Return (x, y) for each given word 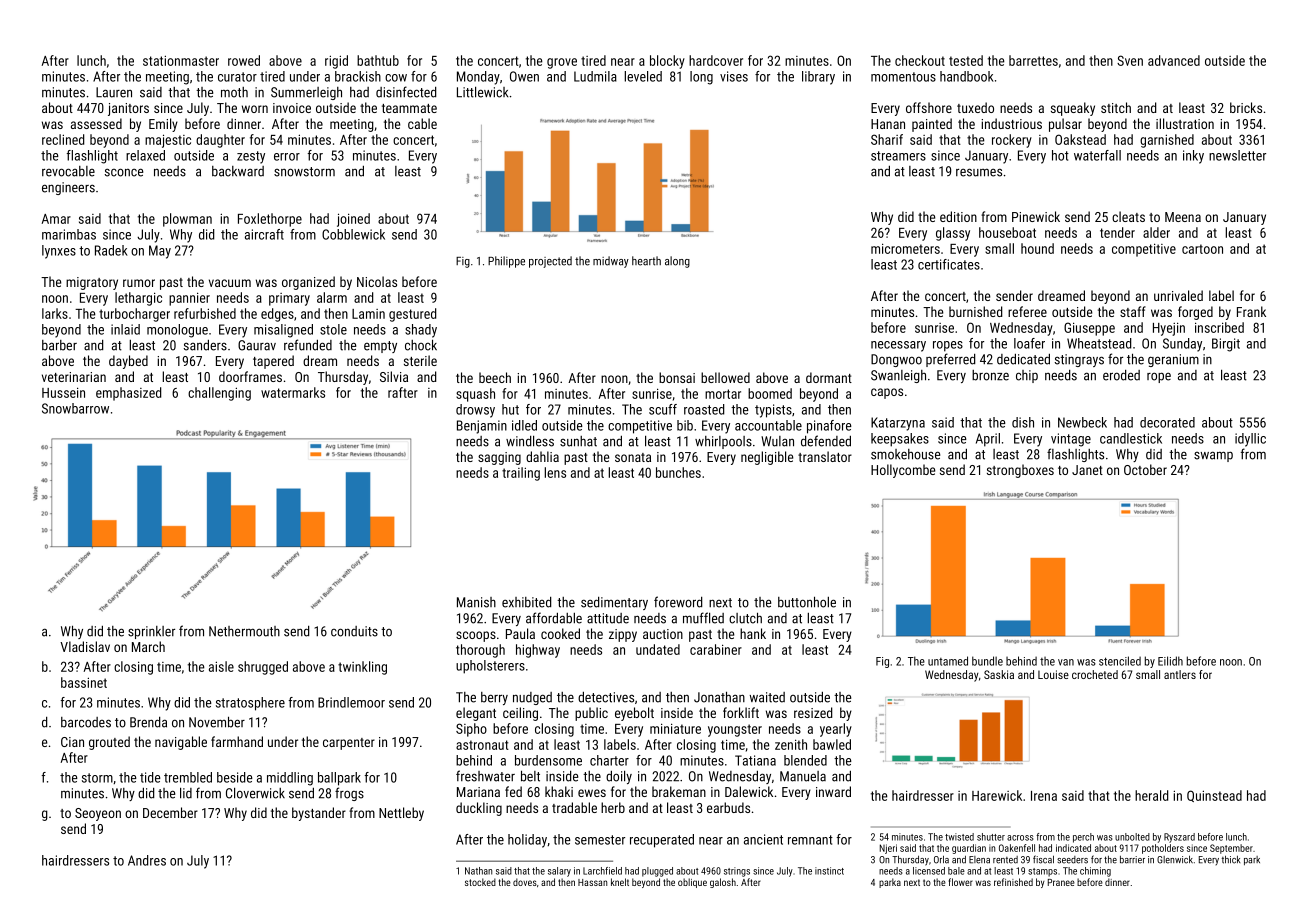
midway (611, 262)
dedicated (1023, 359)
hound (1037, 248)
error (287, 157)
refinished (1013, 882)
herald (1151, 795)
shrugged (263, 668)
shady (421, 331)
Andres (147, 860)
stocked (480, 882)
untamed (948, 661)
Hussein (63, 392)
